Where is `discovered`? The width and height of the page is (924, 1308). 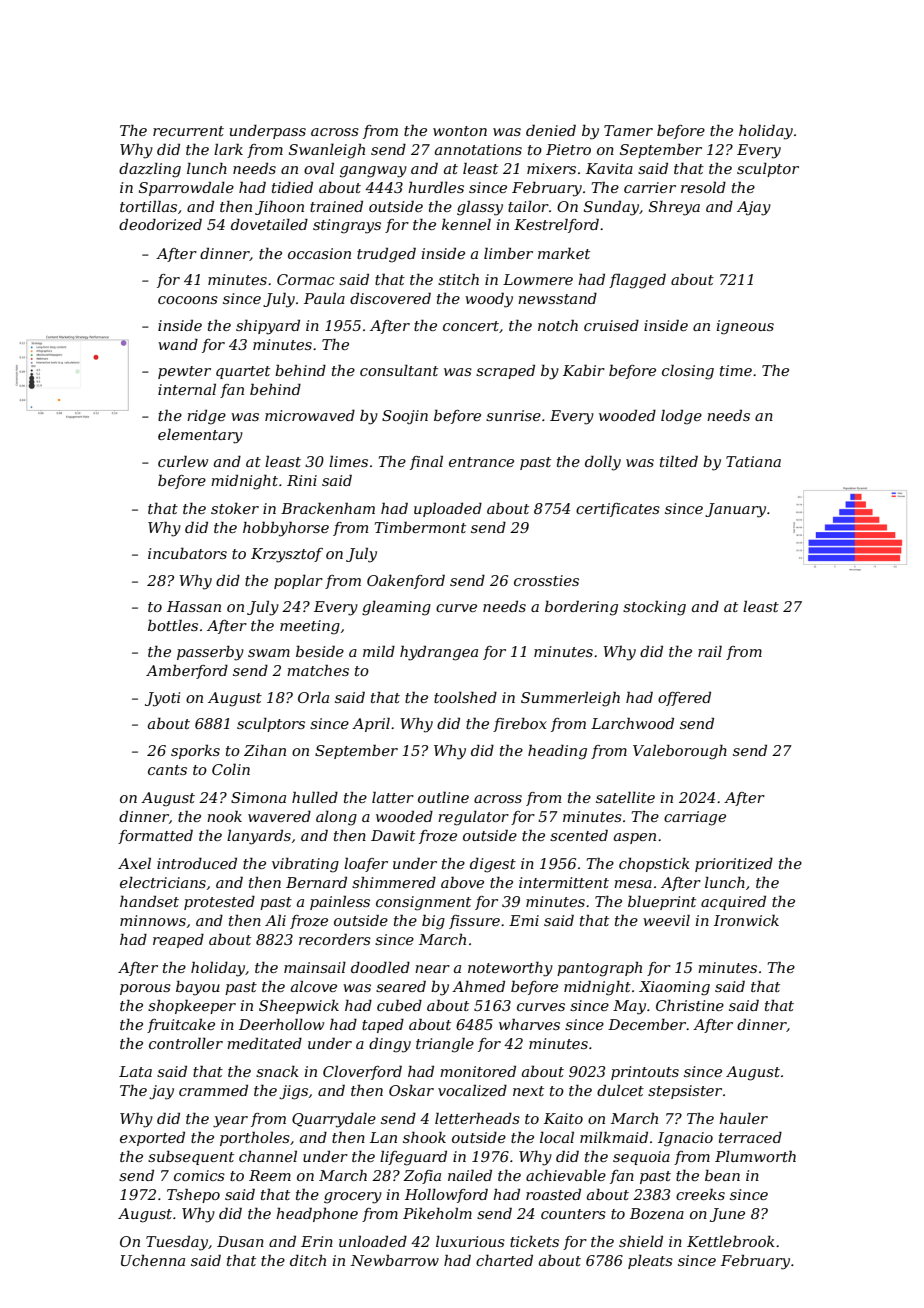 discovered is located at coordinates (390, 298).
